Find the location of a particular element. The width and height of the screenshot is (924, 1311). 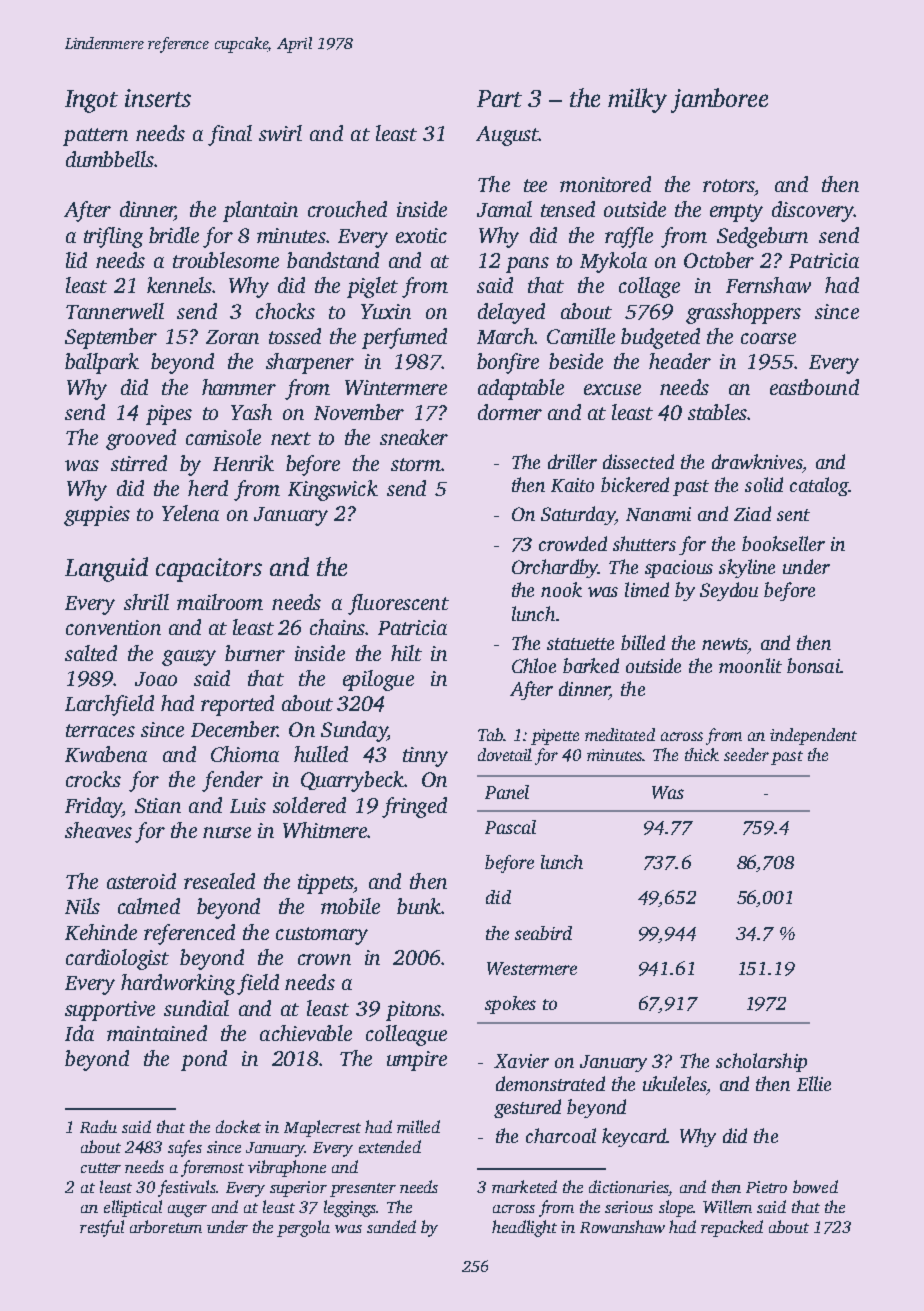

sundial is located at coordinates (196, 1008).
